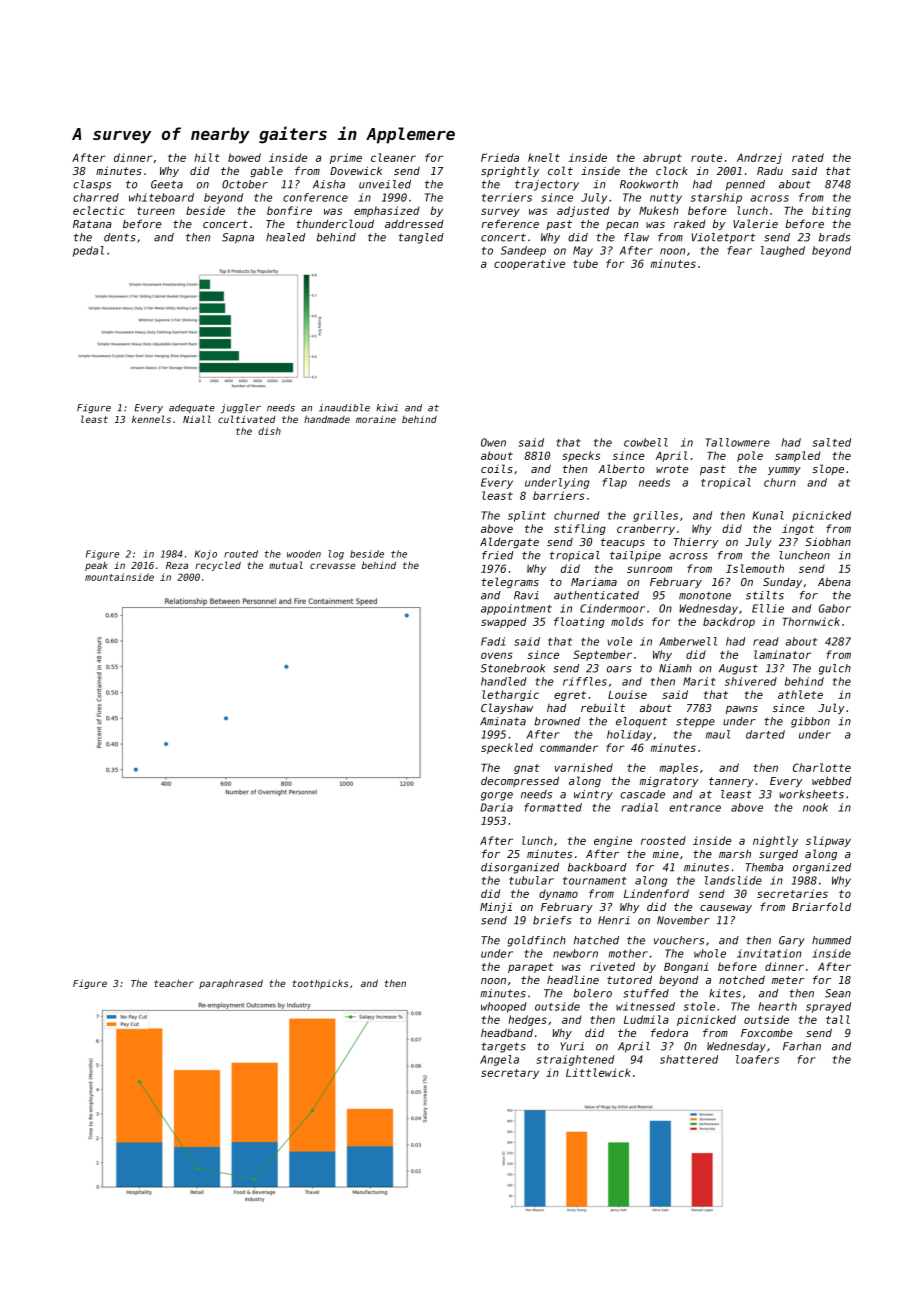  I want to click on toothpicks, so click(320, 984).
